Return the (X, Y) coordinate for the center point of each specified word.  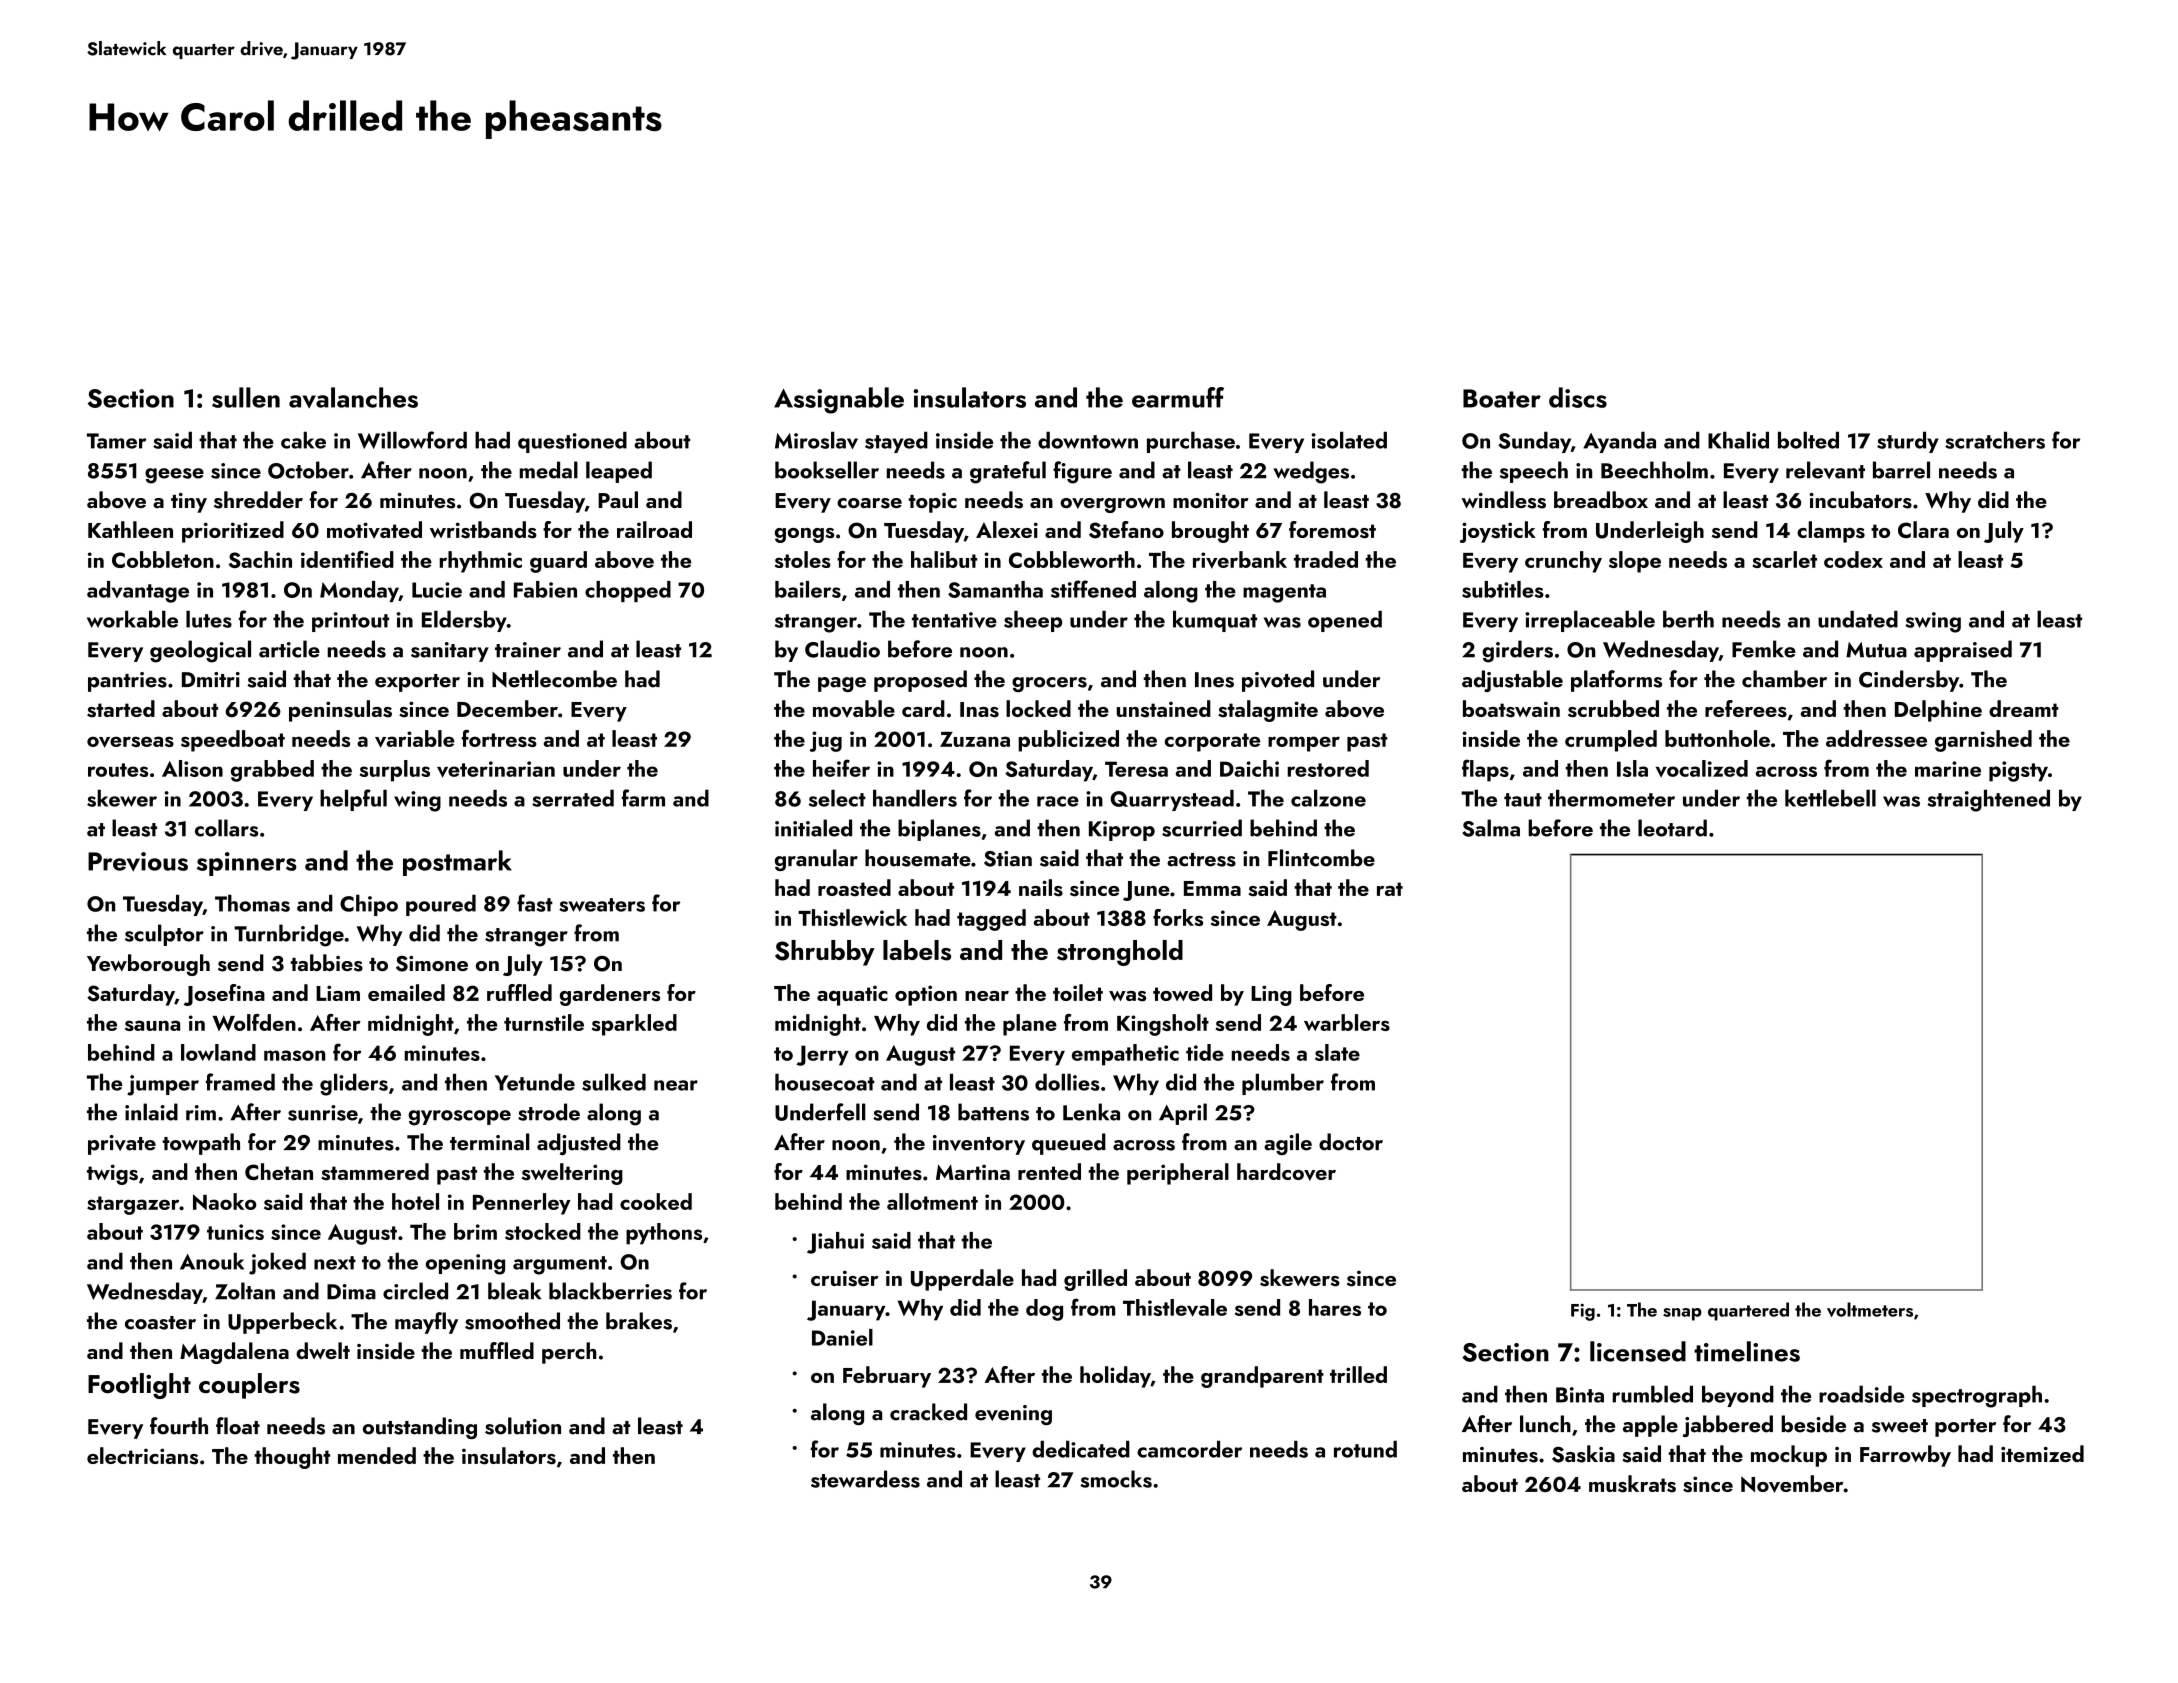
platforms (1616, 681)
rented (1049, 1171)
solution (523, 1426)
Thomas (252, 903)
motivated (374, 530)
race (1058, 801)
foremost (1332, 530)
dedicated (1081, 1449)
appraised (1963, 651)
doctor (1351, 1142)
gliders (354, 1084)
